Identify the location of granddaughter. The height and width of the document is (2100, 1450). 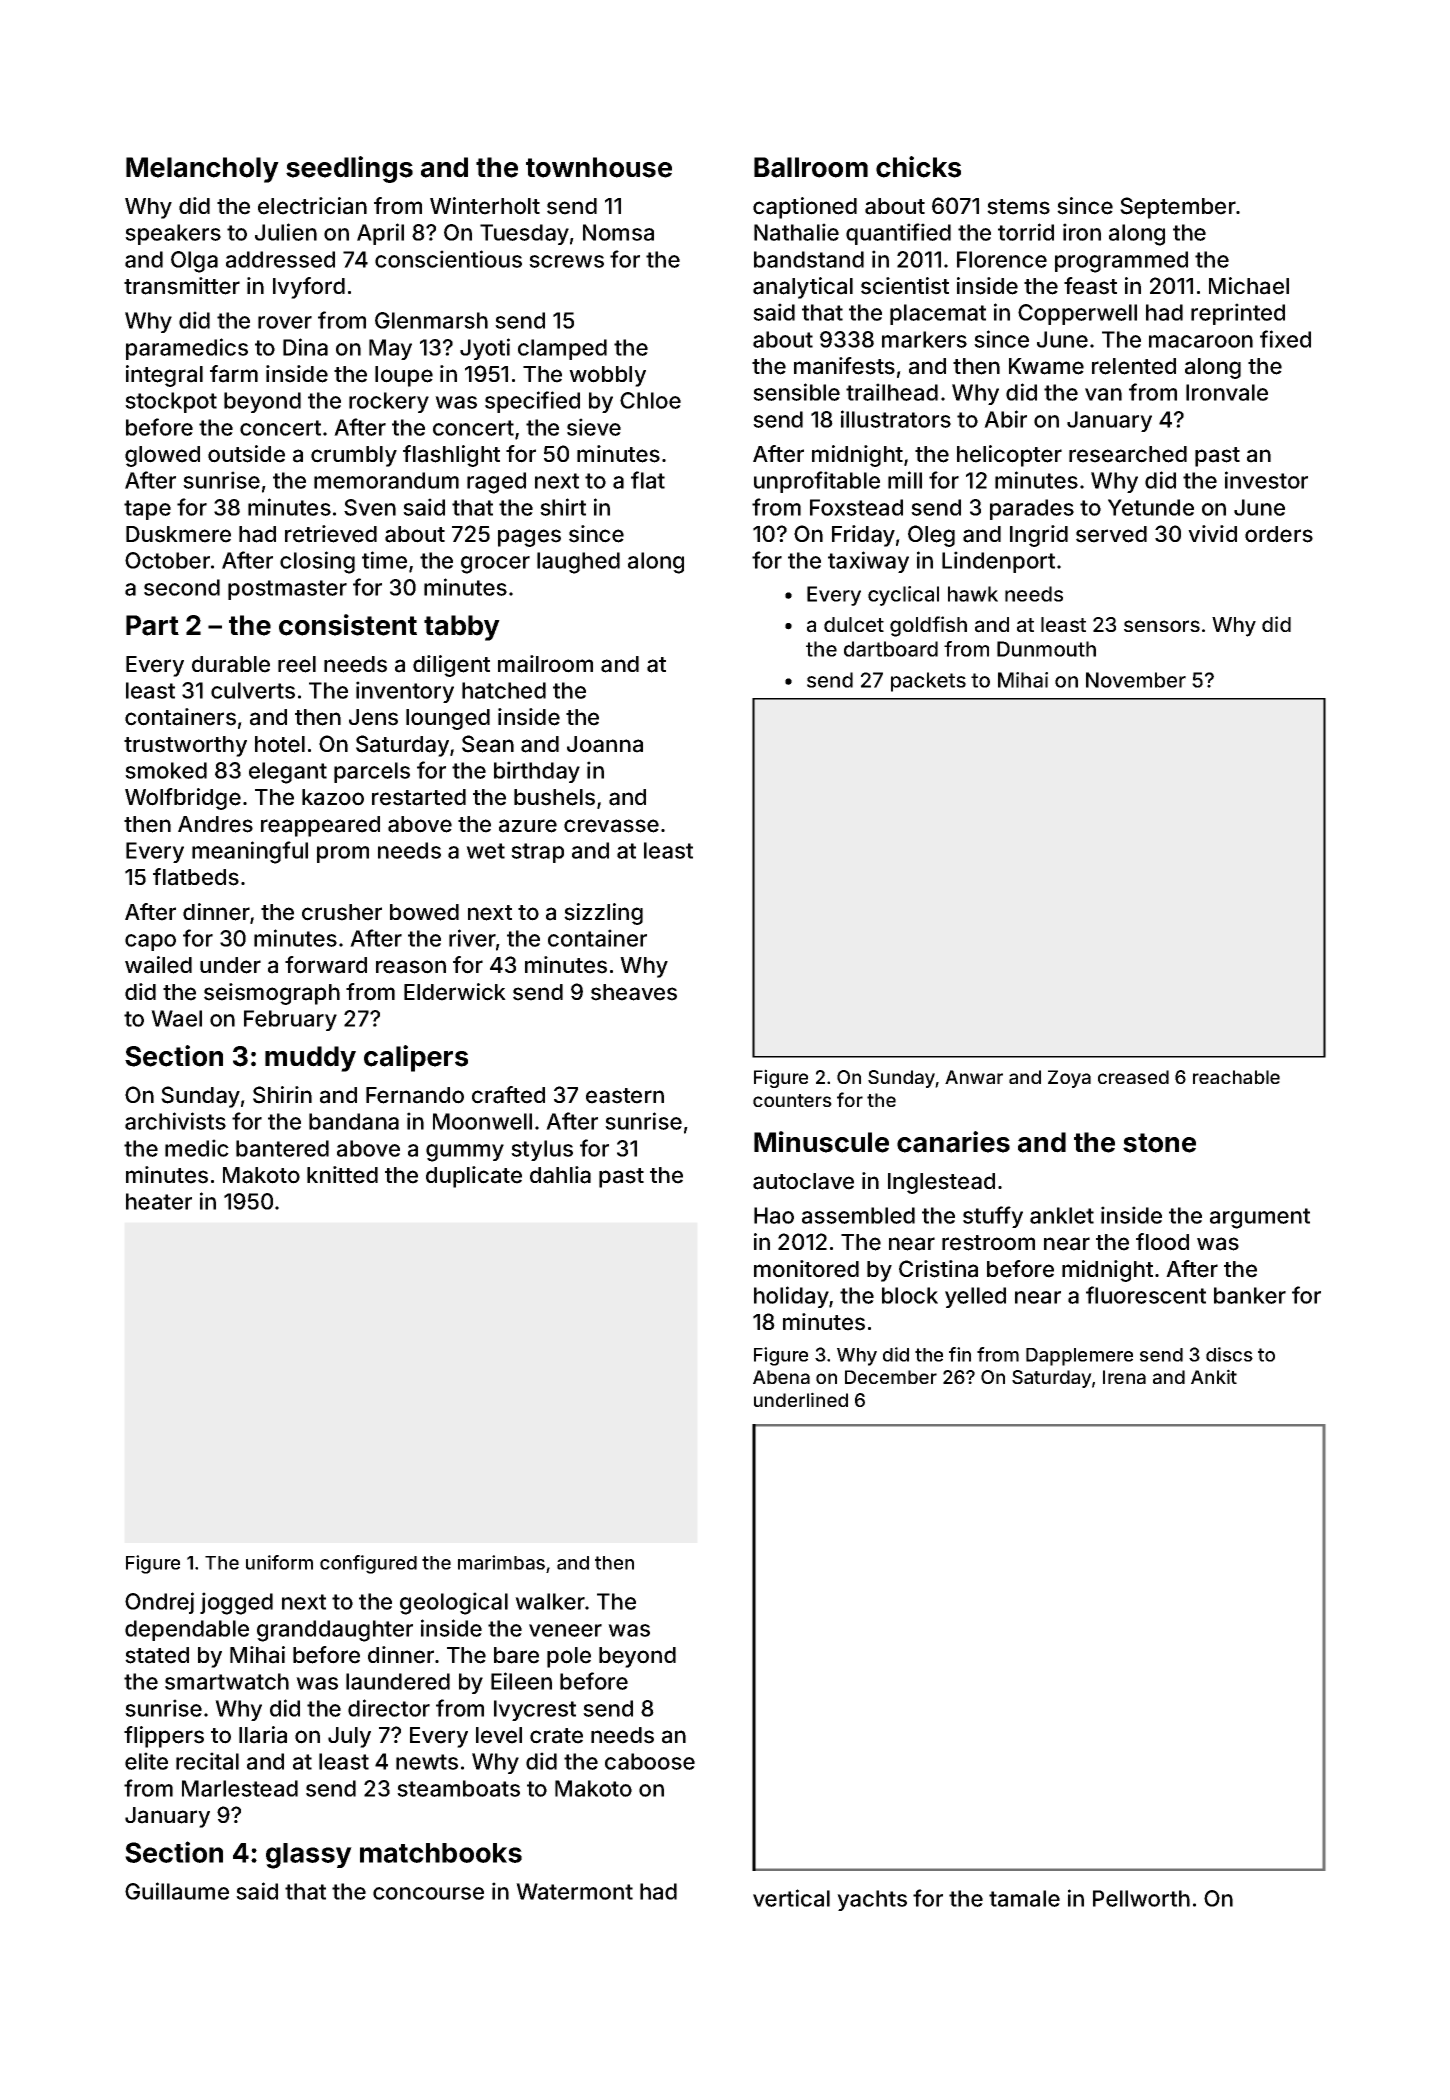
(335, 1631).
